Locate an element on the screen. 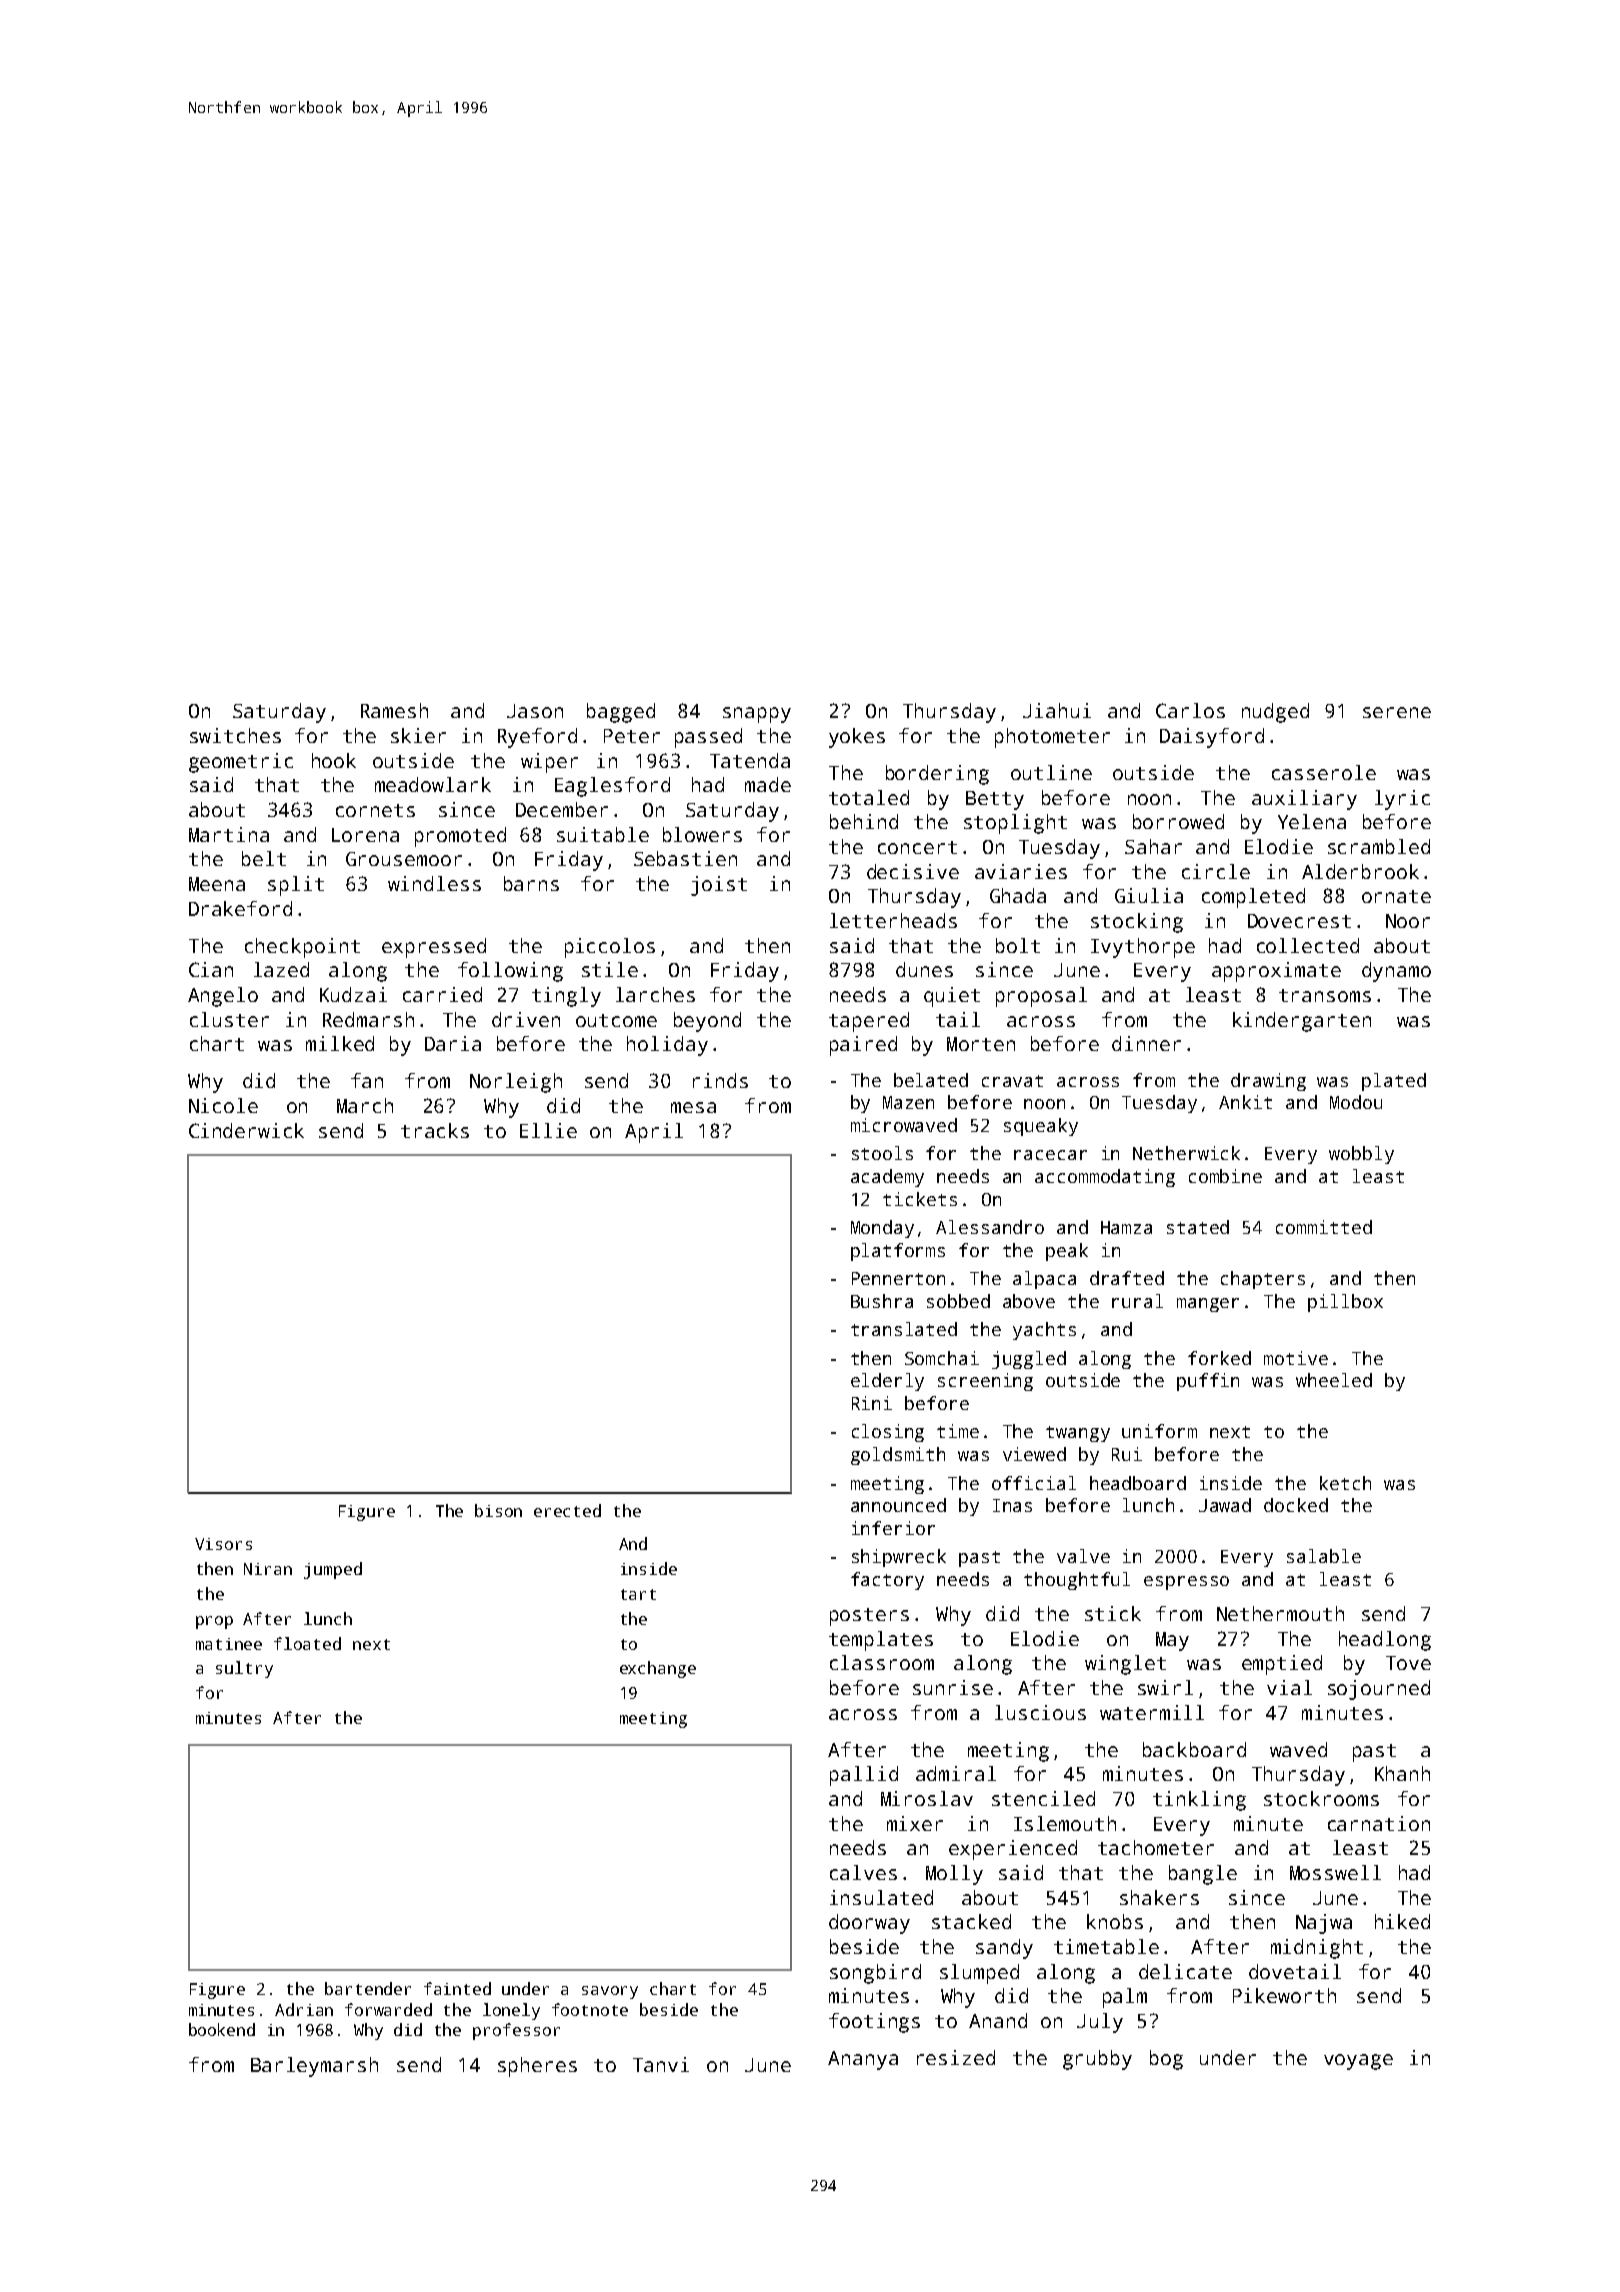 Image resolution: width=1620 pixels, height=2292 pixels. fainted is located at coordinates (457, 1988).
